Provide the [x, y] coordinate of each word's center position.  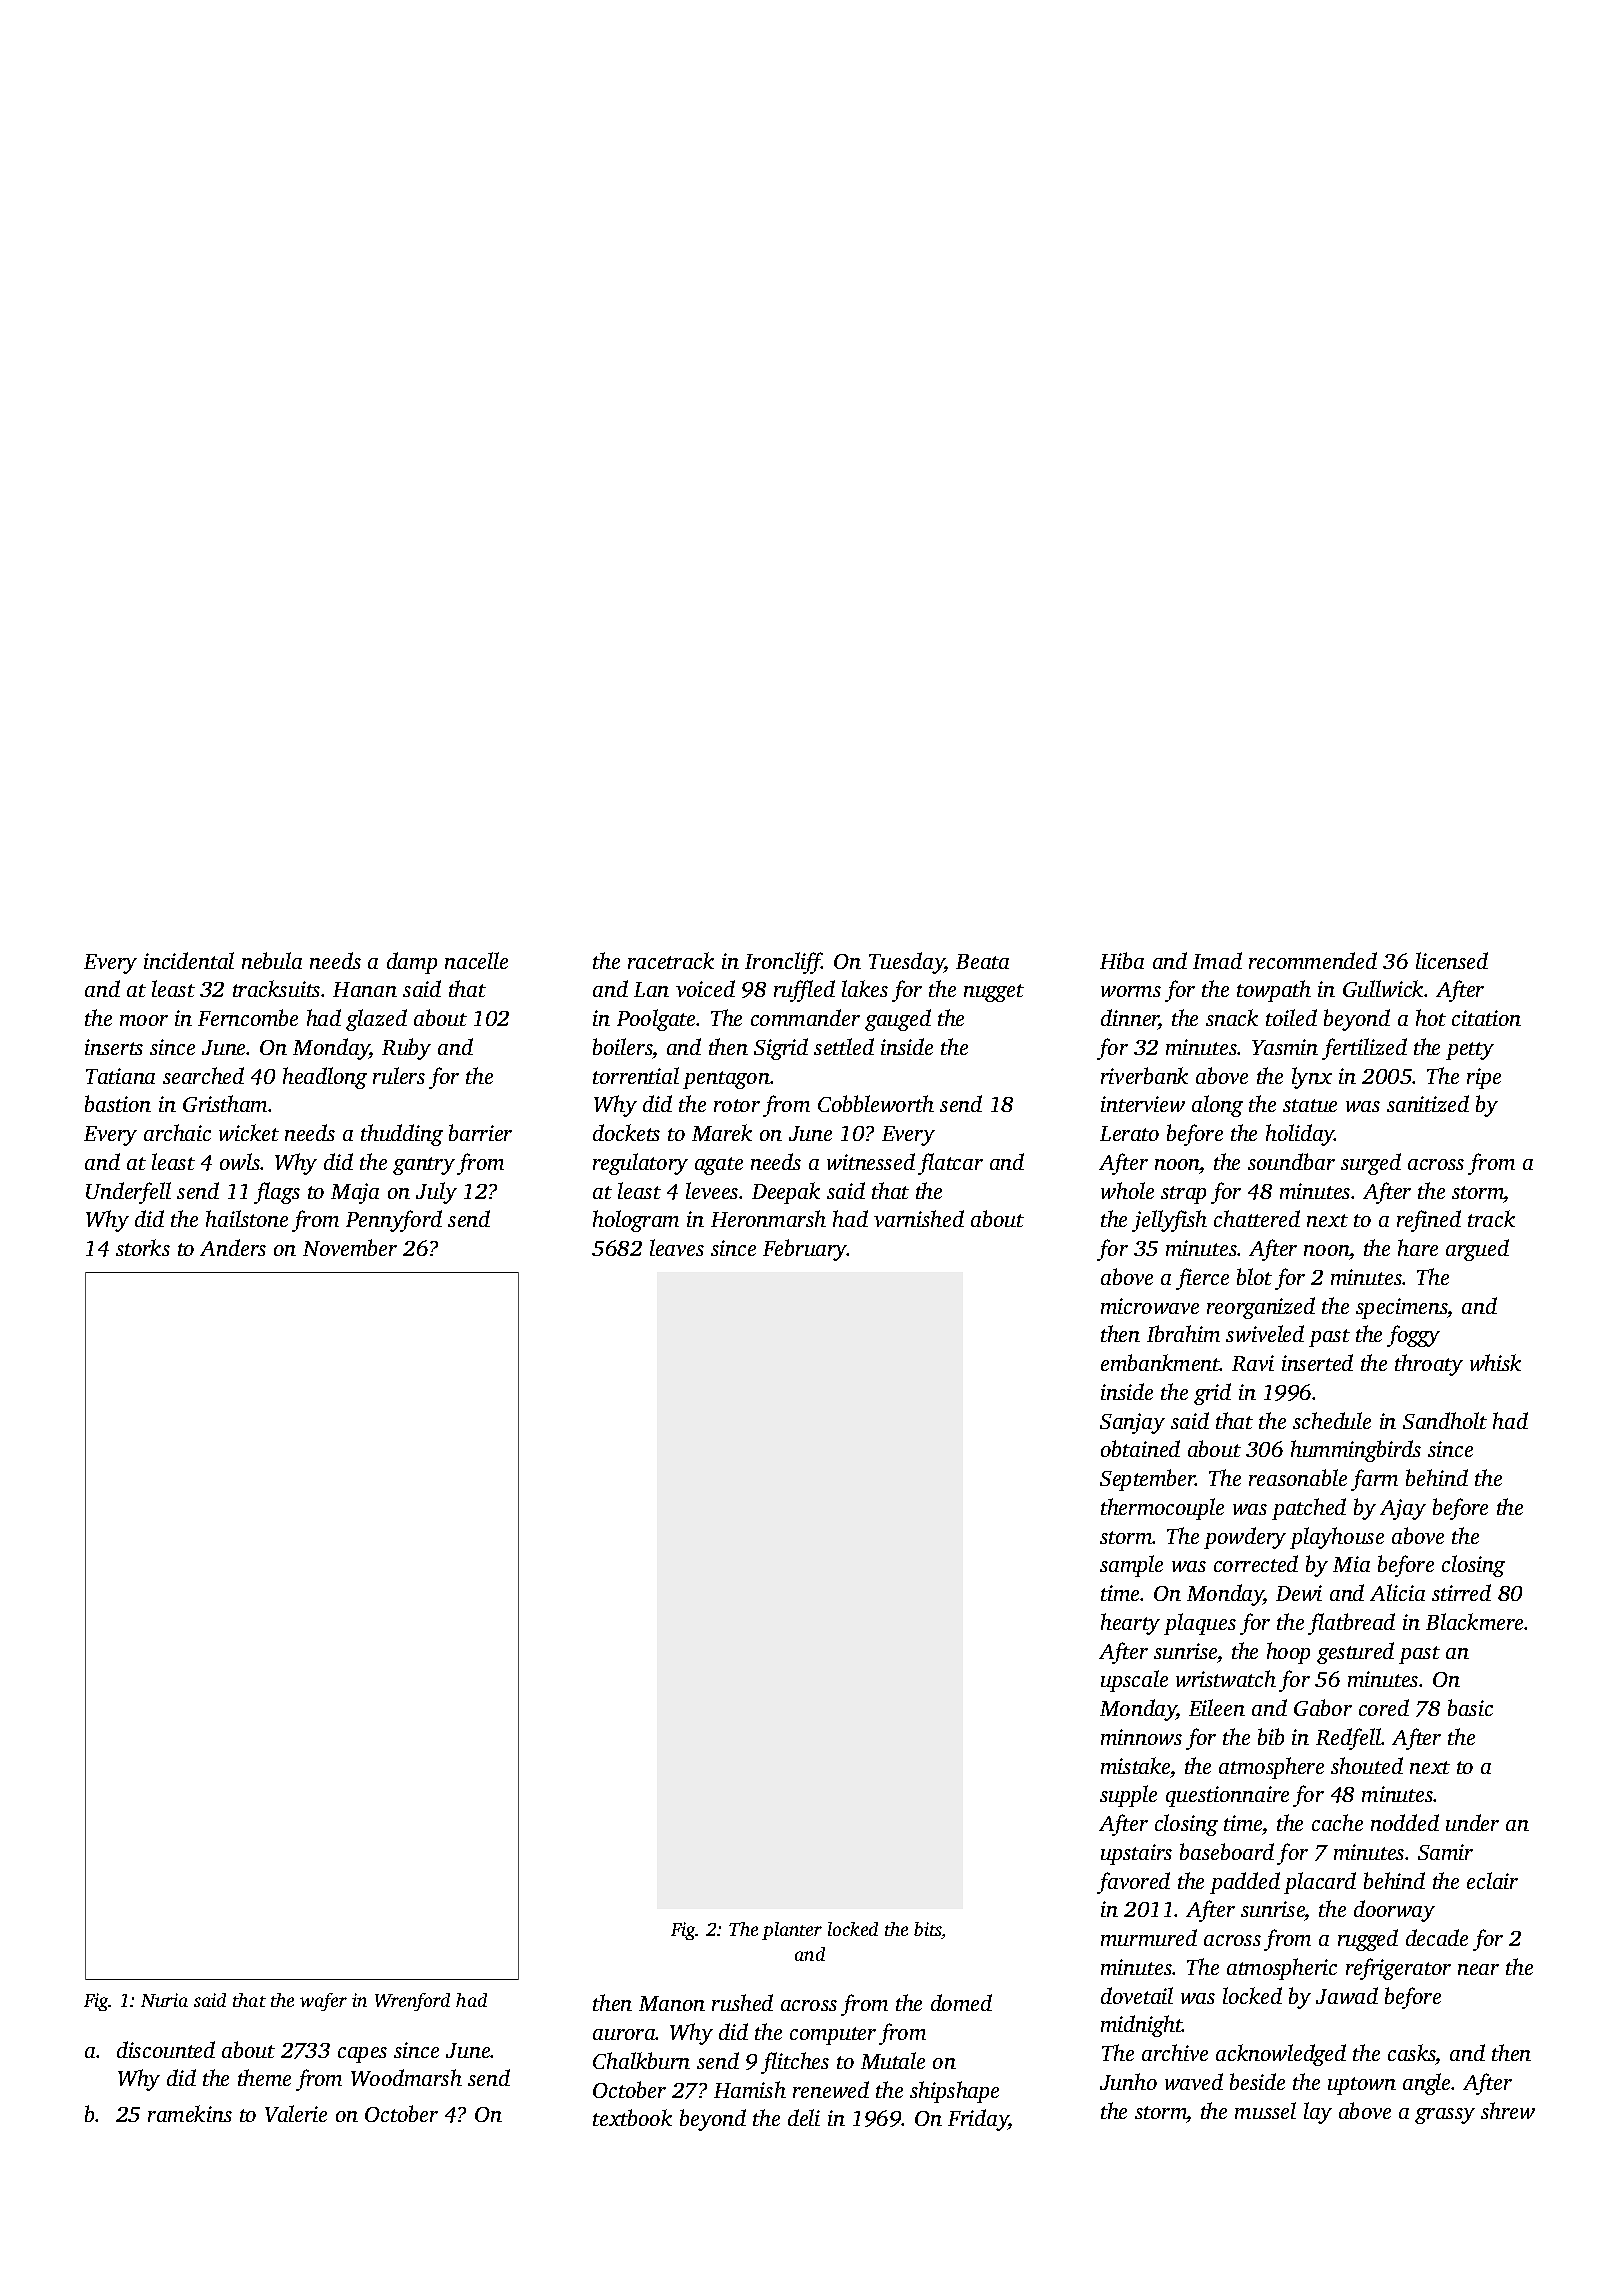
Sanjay [1132, 1423]
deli [804, 2117]
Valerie [296, 2113]
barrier [480, 1132]
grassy [1445, 2116]
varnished [919, 1218]
